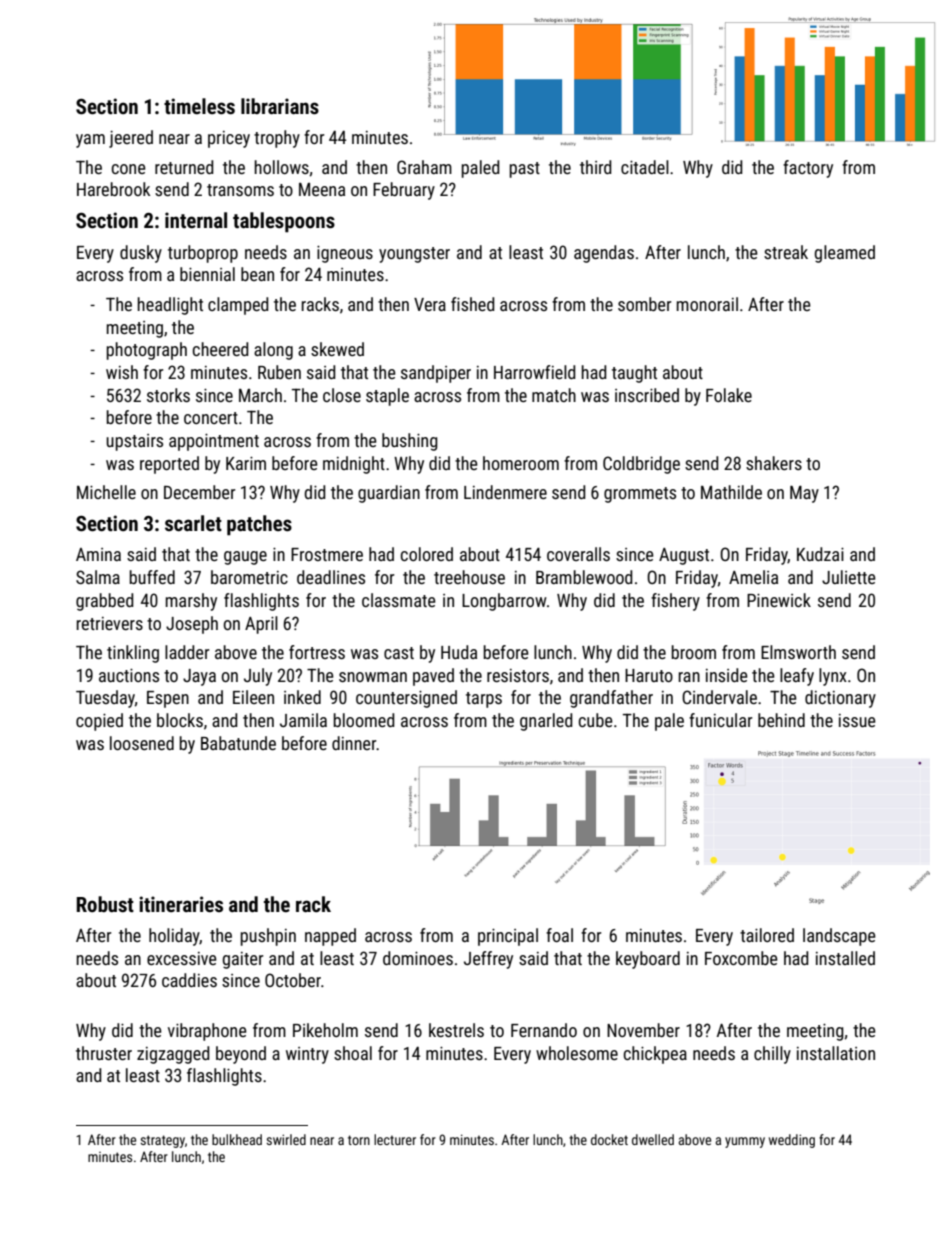 This page has width=952, height=1233. Describe the element at coordinates (857, 720) in the page. I see `issue` at that location.
